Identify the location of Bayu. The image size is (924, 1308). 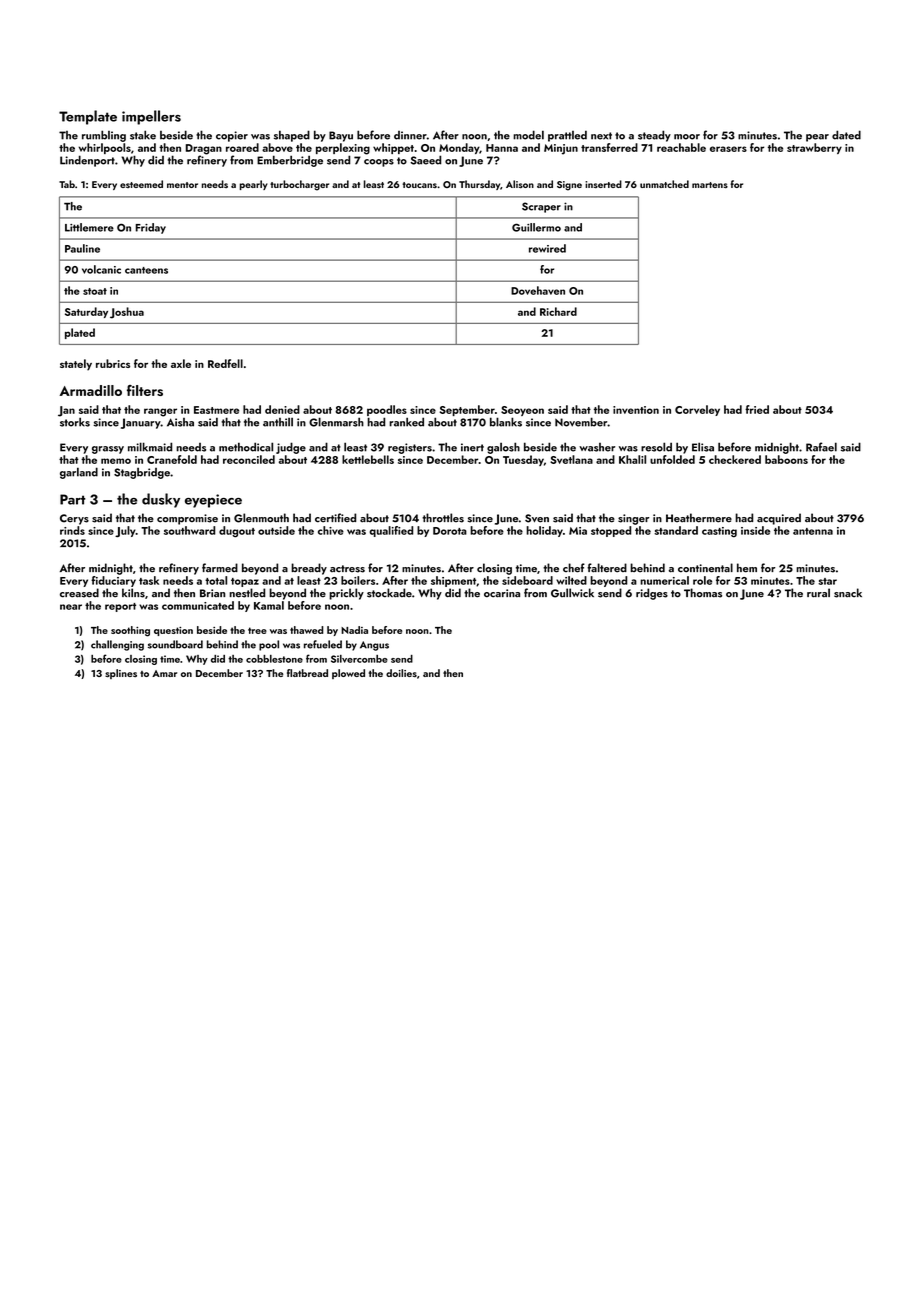
(341, 136).
